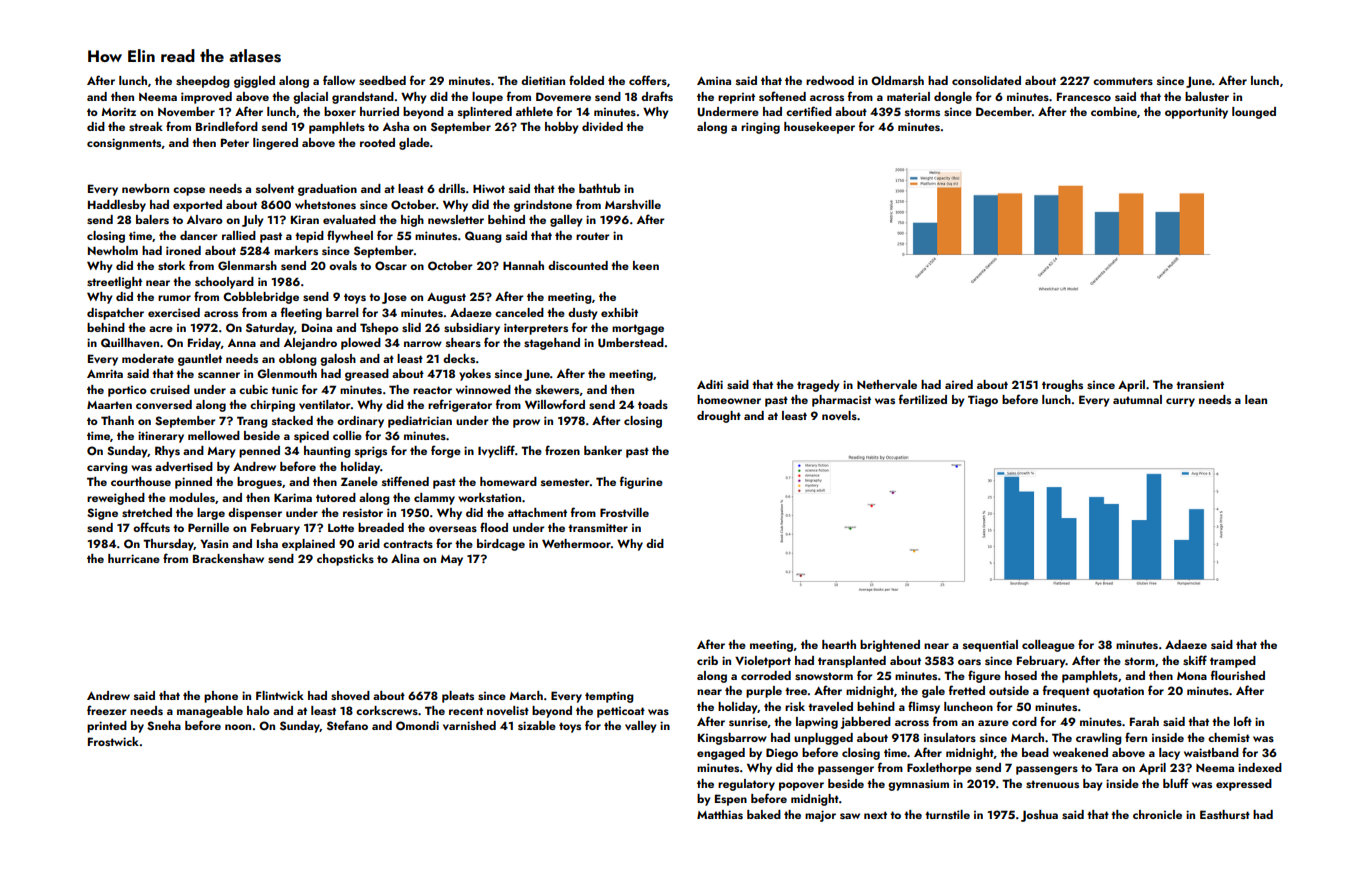 Image resolution: width=1372 pixels, height=887 pixels. Describe the element at coordinates (707, 660) in the document. I see `crib` at that location.
